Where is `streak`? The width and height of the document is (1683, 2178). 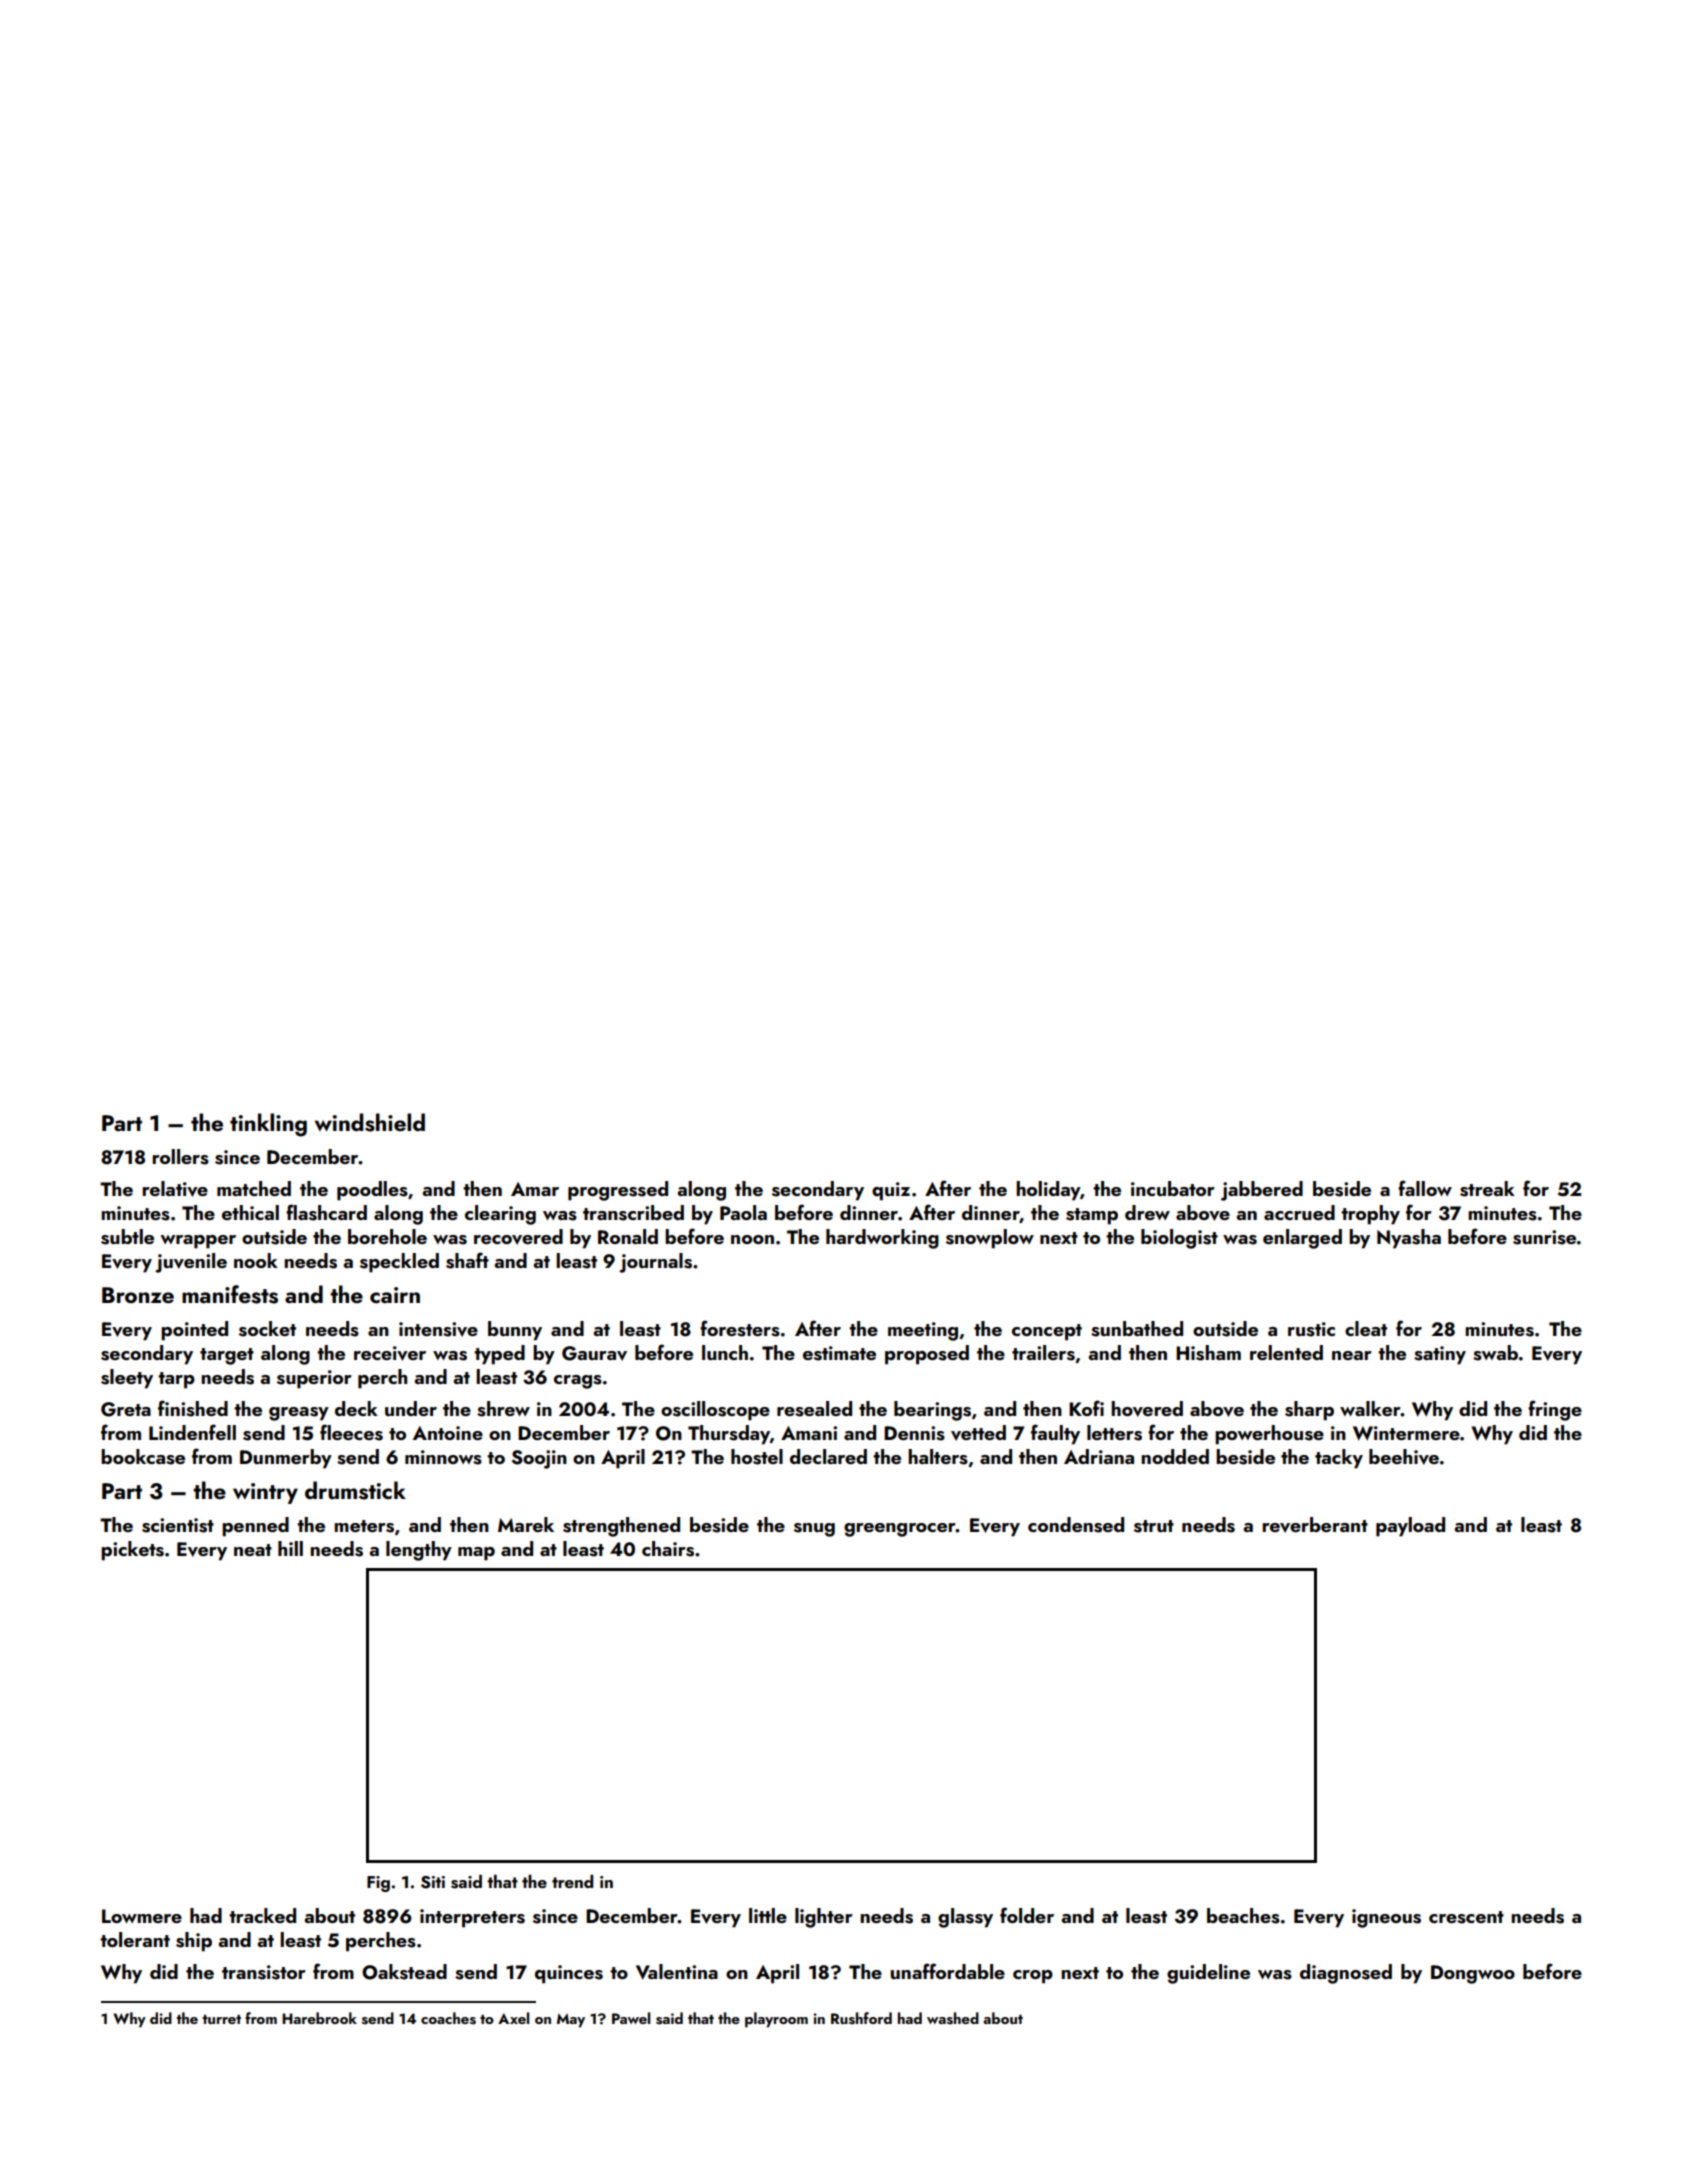 streak is located at coordinates (1487, 1189).
